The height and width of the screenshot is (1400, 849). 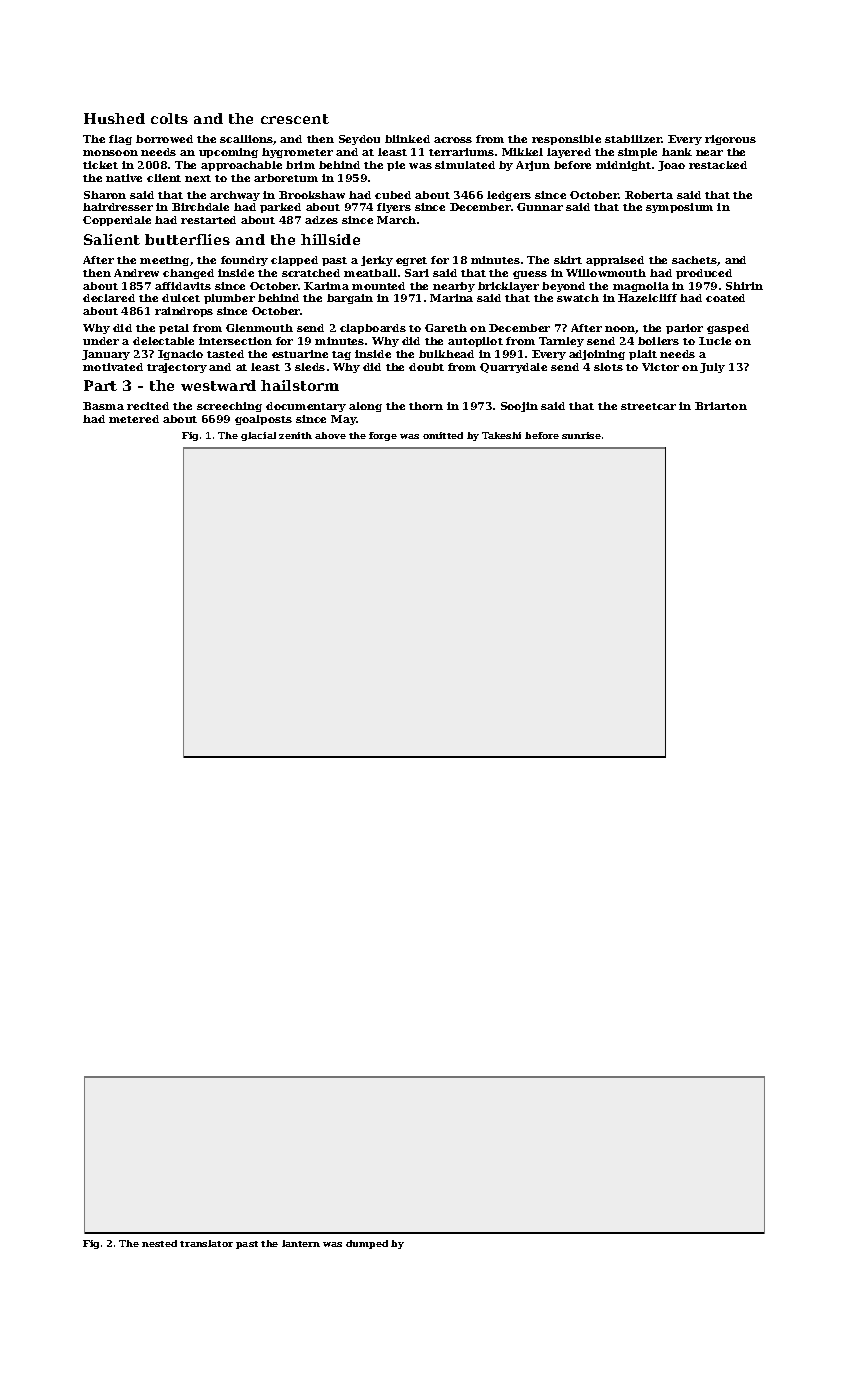 I want to click on stabilizer, so click(x=633, y=139).
